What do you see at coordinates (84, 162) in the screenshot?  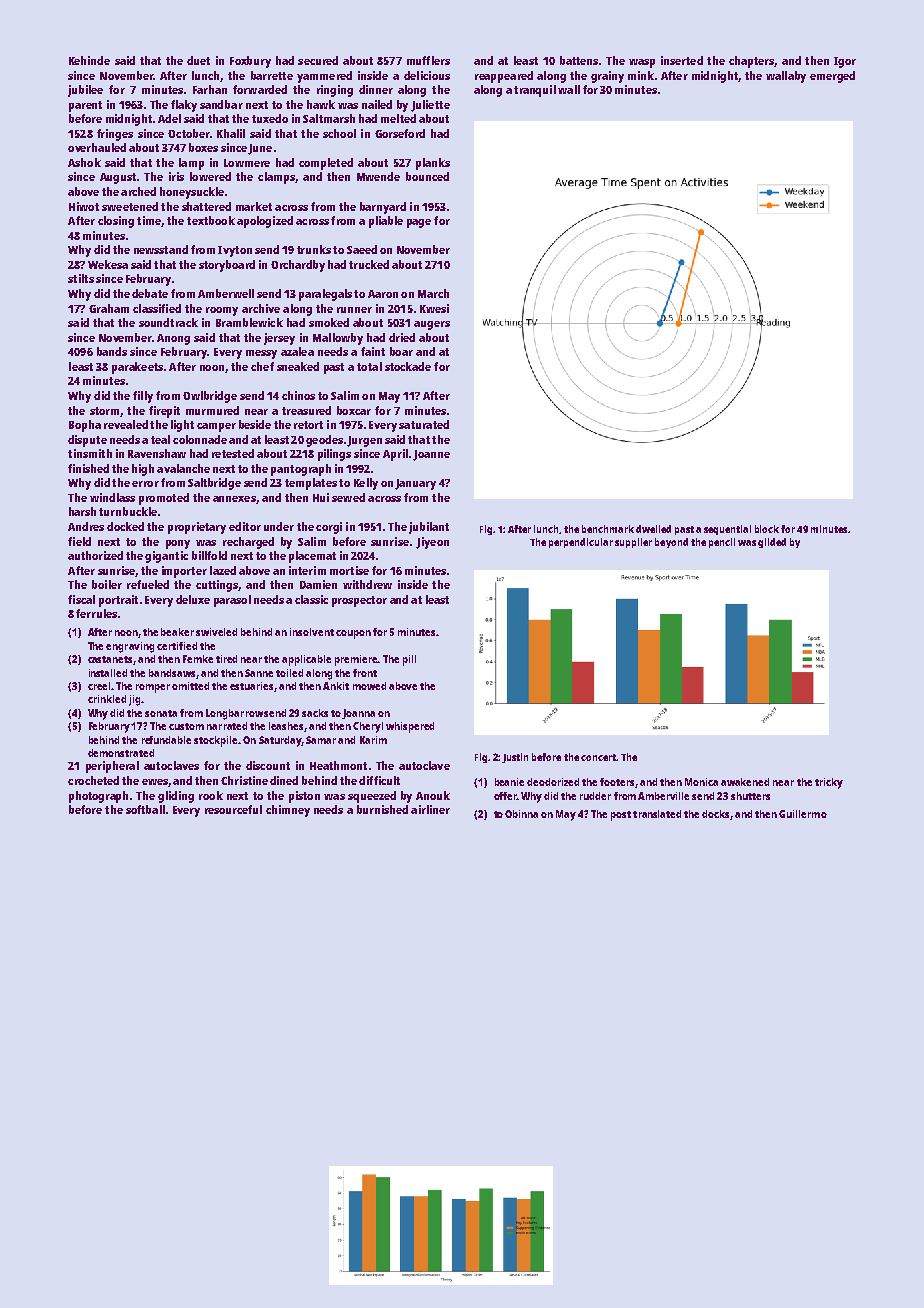 I see `Ashok` at bounding box center [84, 162].
